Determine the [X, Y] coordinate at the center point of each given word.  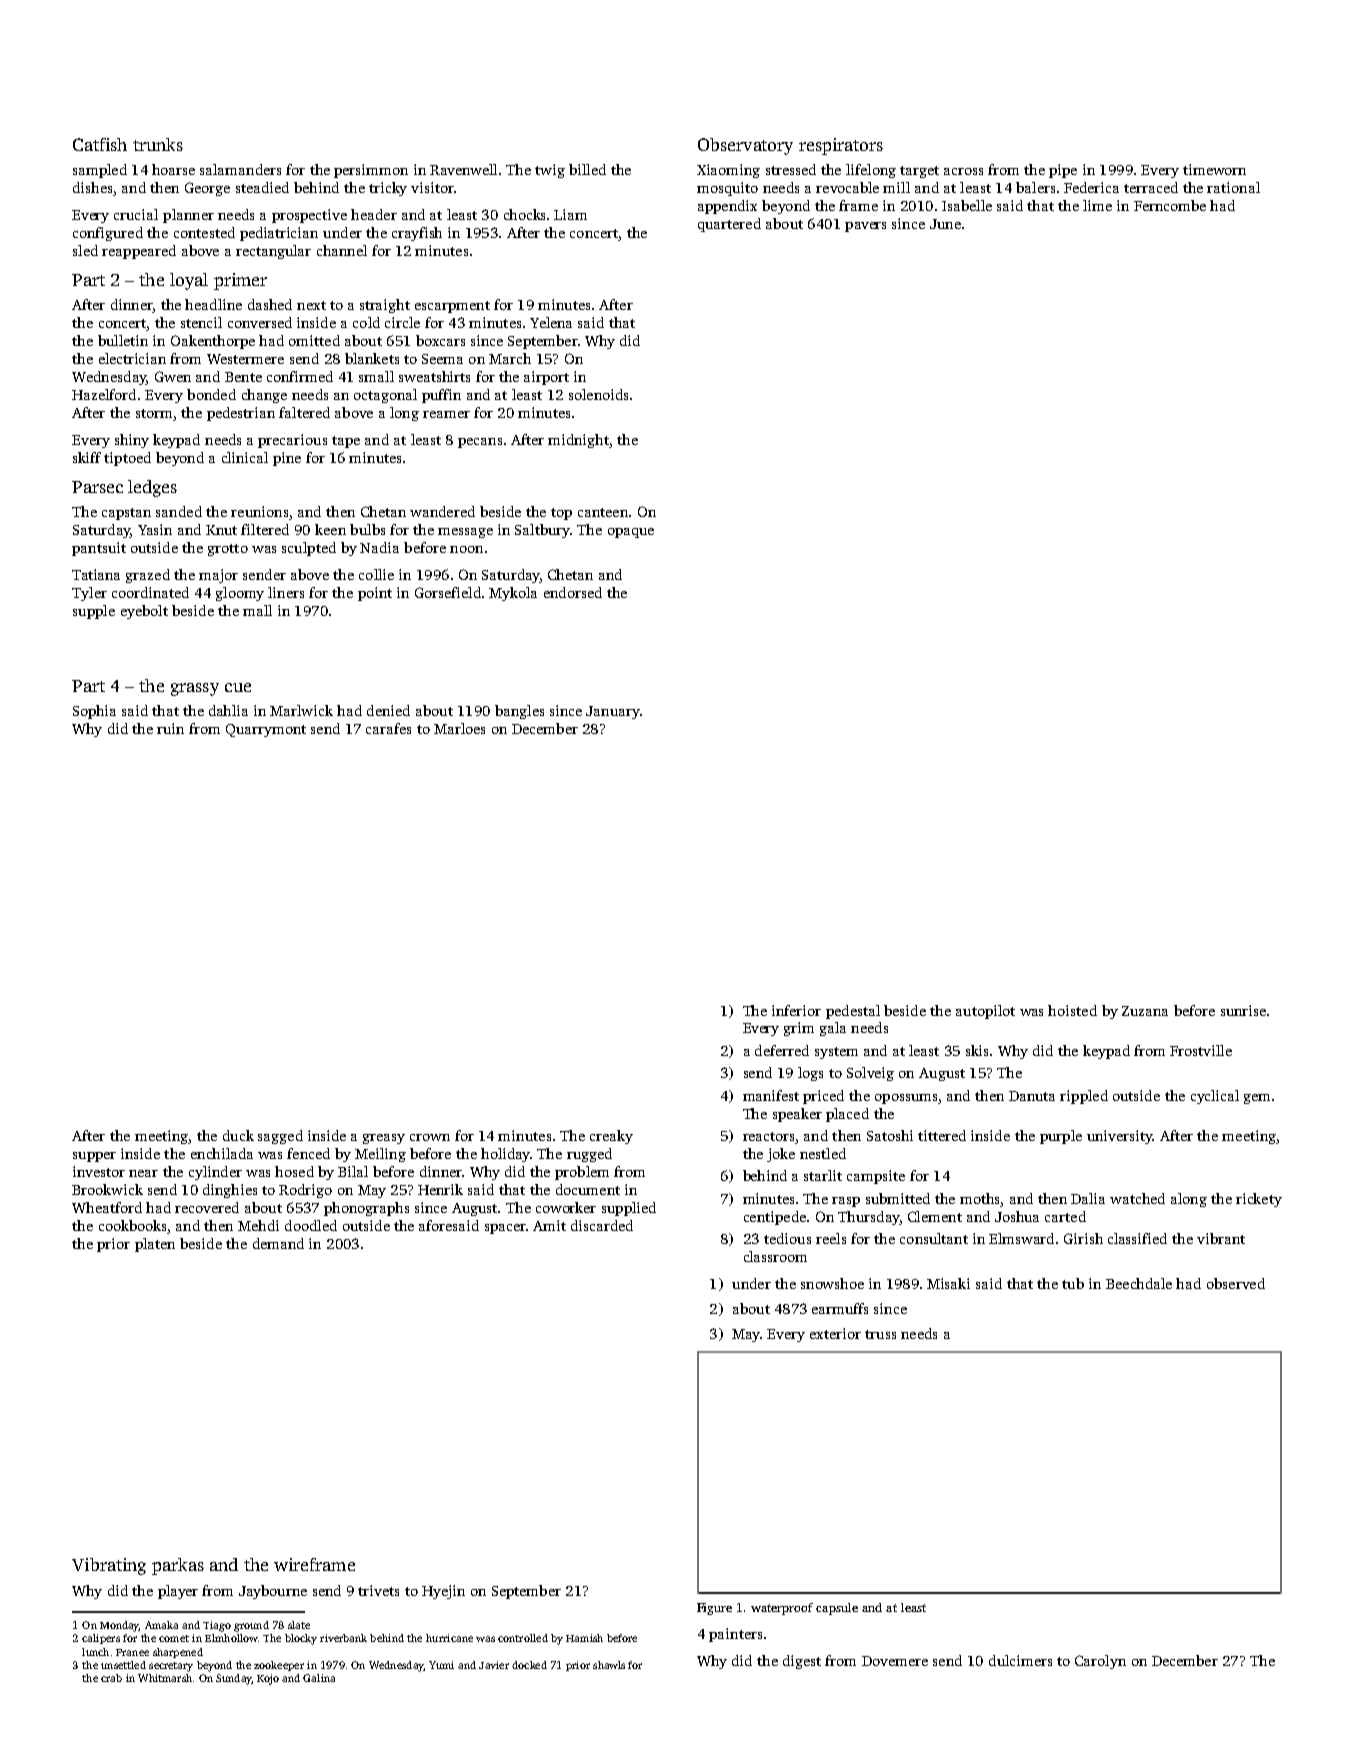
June [945, 224]
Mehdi [258, 1225]
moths [979, 1198]
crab [111, 1678]
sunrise [1243, 1010]
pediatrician [279, 234]
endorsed [573, 592]
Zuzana [1145, 1011]
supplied [629, 1209]
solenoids [598, 394]
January [613, 712]
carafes [388, 728]
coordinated [150, 592]
